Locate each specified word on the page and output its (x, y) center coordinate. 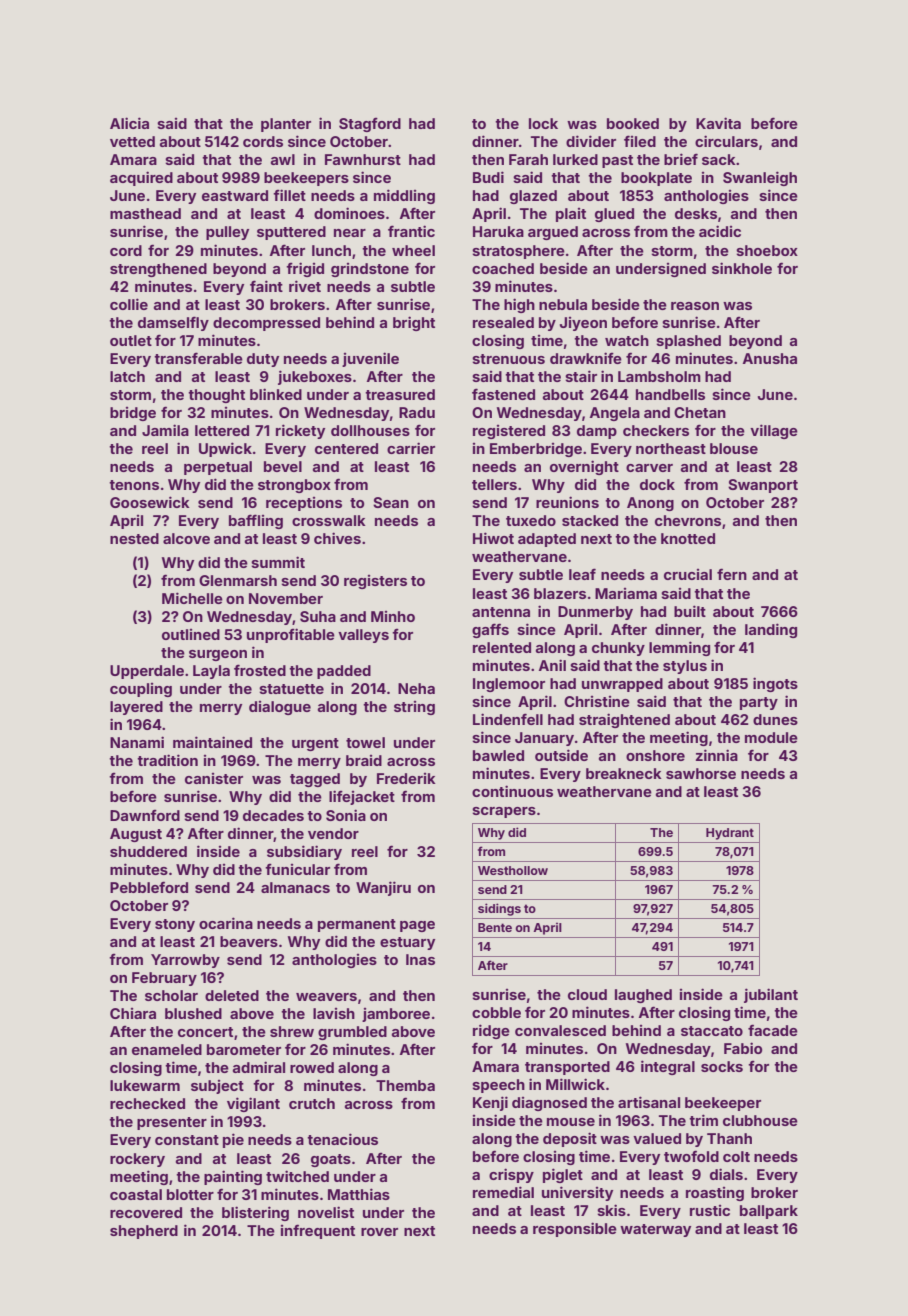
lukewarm (145, 1085)
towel (365, 742)
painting (233, 1177)
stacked (590, 520)
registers (375, 582)
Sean (391, 502)
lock (543, 123)
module (771, 737)
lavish (334, 1013)
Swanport (763, 486)
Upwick (225, 449)
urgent (315, 744)
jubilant (771, 995)
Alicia (129, 123)
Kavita (718, 123)
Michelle (192, 598)
